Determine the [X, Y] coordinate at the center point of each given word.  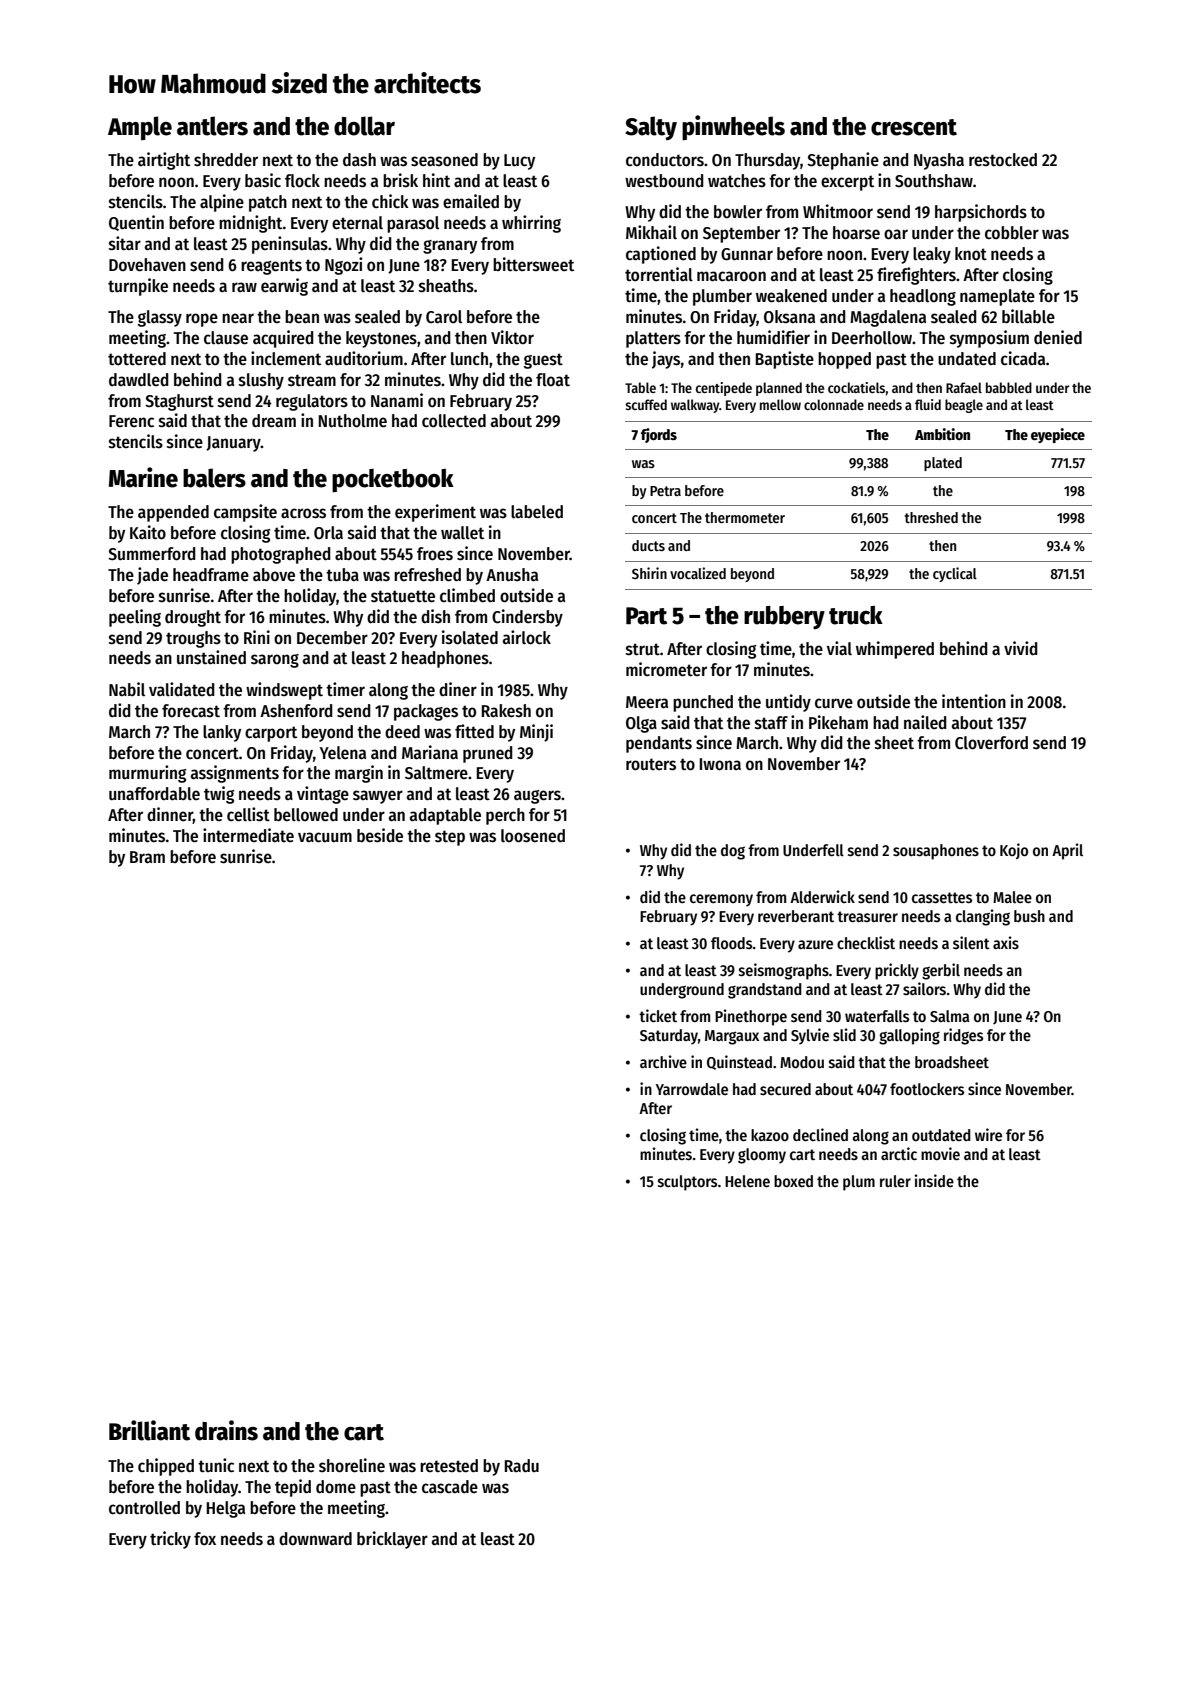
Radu [522, 1466]
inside [934, 1181]
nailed [925, 722]
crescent [914, 127]
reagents [271, 267]
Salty [651, 128]
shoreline [352, 1465]
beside [380, 835]
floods [732, 943]
